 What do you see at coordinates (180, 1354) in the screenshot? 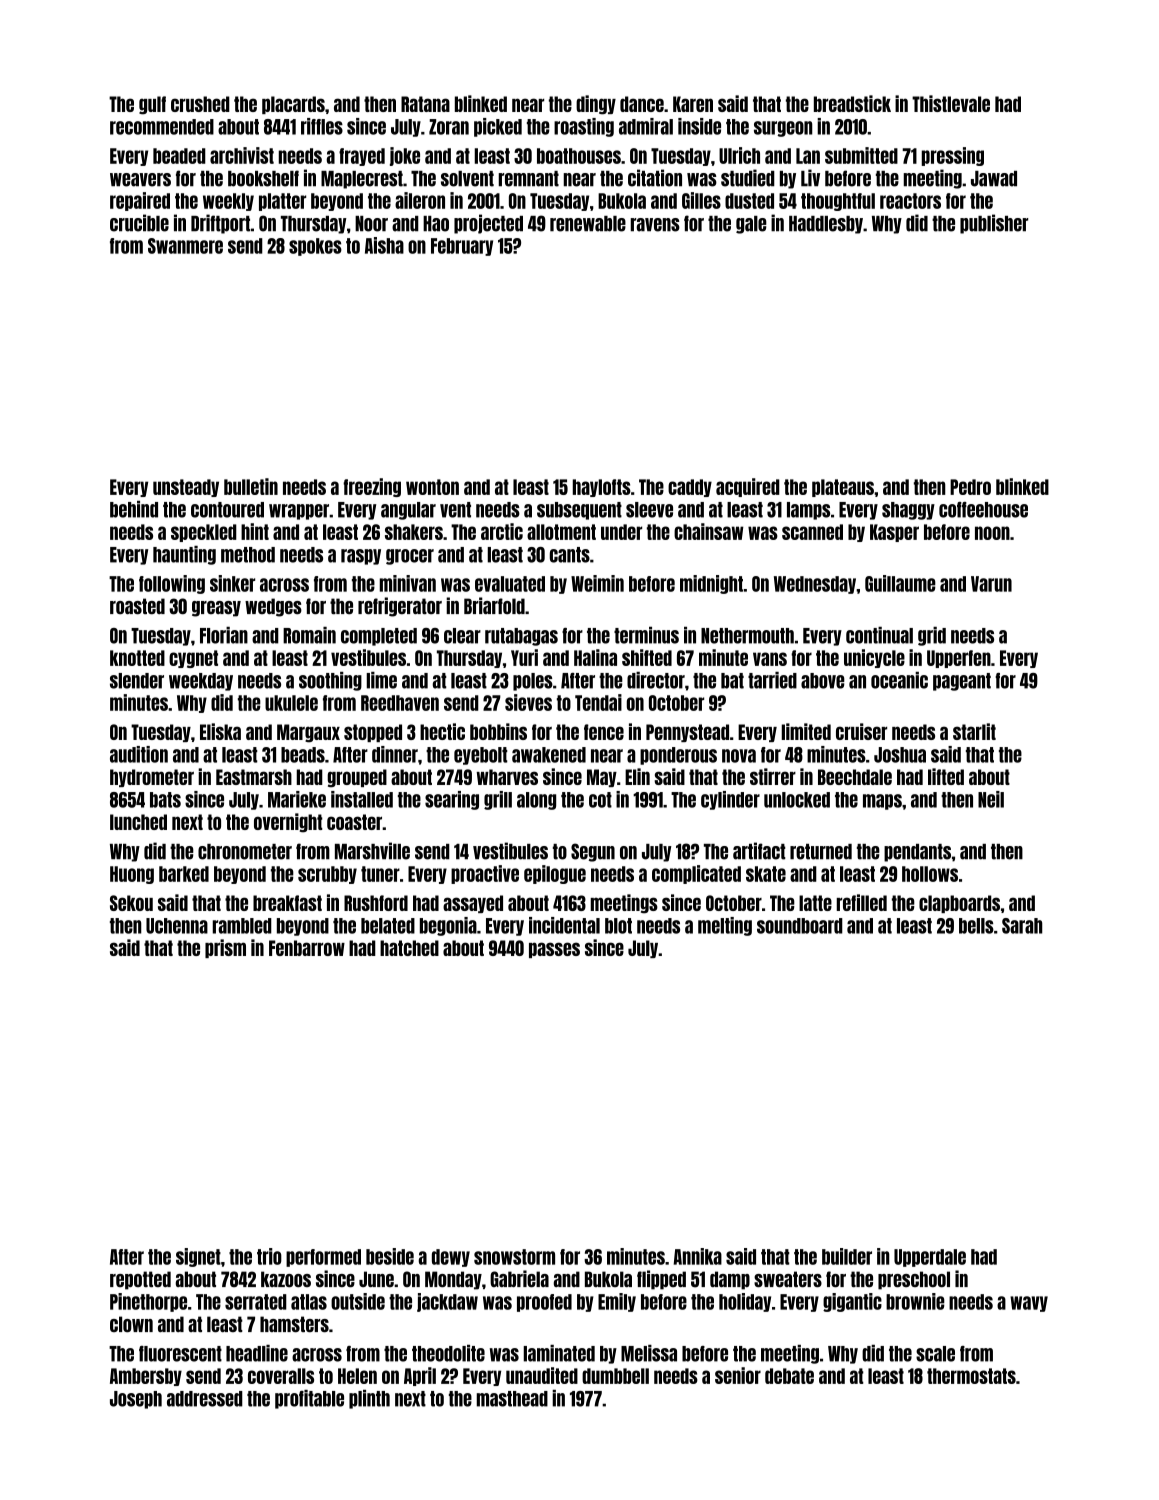
I see `fluorescent` at bounding box center [180, 1354].
